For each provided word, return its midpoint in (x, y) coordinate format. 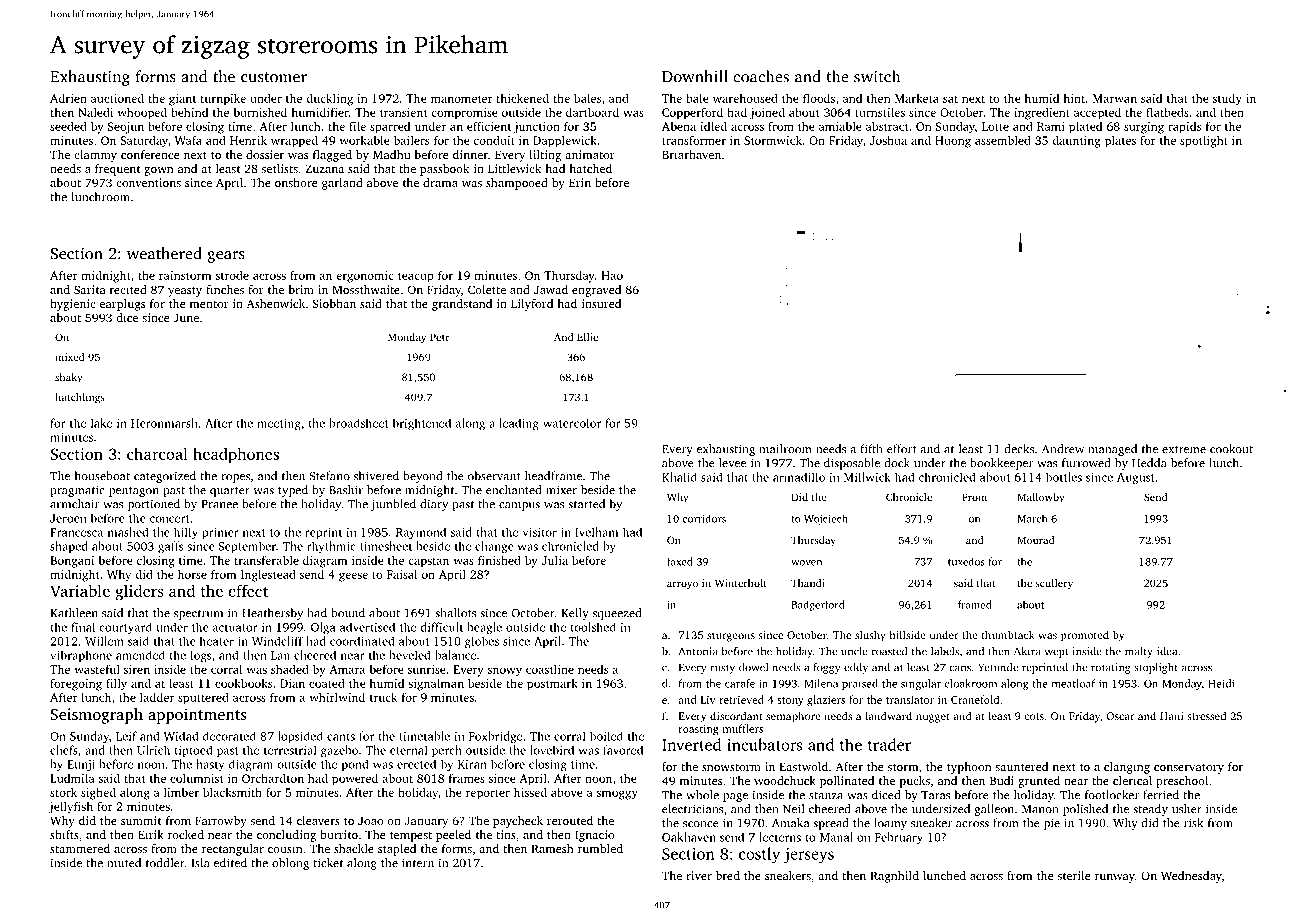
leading (519, 424)
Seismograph (96, 716)
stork (63, 792)
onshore (296, 182)
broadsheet (358, 423)
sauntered (1021, 766)
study (1227, 100)
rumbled (600, 848)
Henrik (248, 140)
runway (1115, 878)
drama (440, 182)
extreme (1184, 450)
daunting (1076, 141)
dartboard (592, 112)
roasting (699, 730)
